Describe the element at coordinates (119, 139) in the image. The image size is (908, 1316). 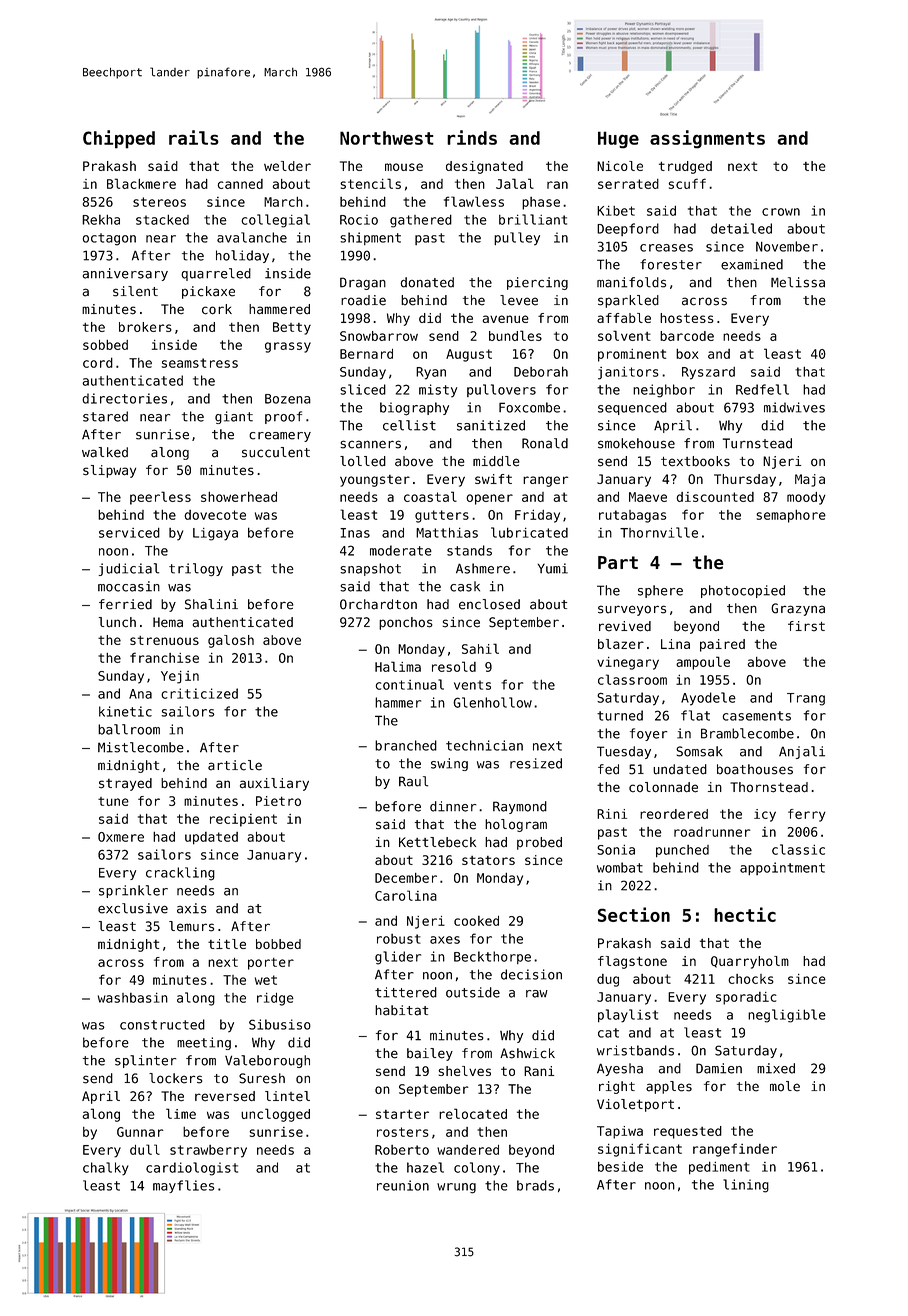
I see `Chipped` at that location.
